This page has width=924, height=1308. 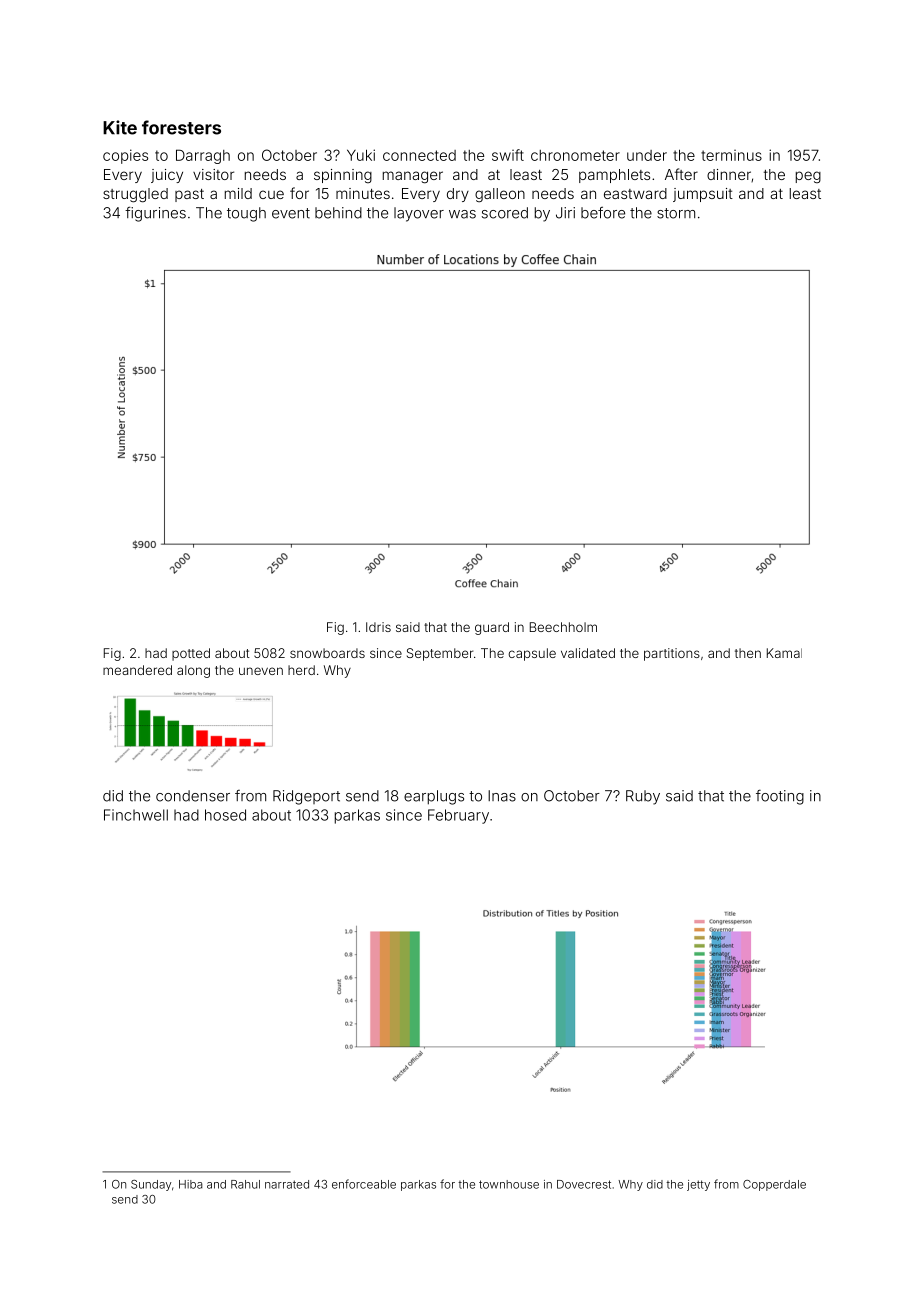 What do you see at coordinates (492, 628) in the page?
I see `guard` at bounding box center [492, 628].
